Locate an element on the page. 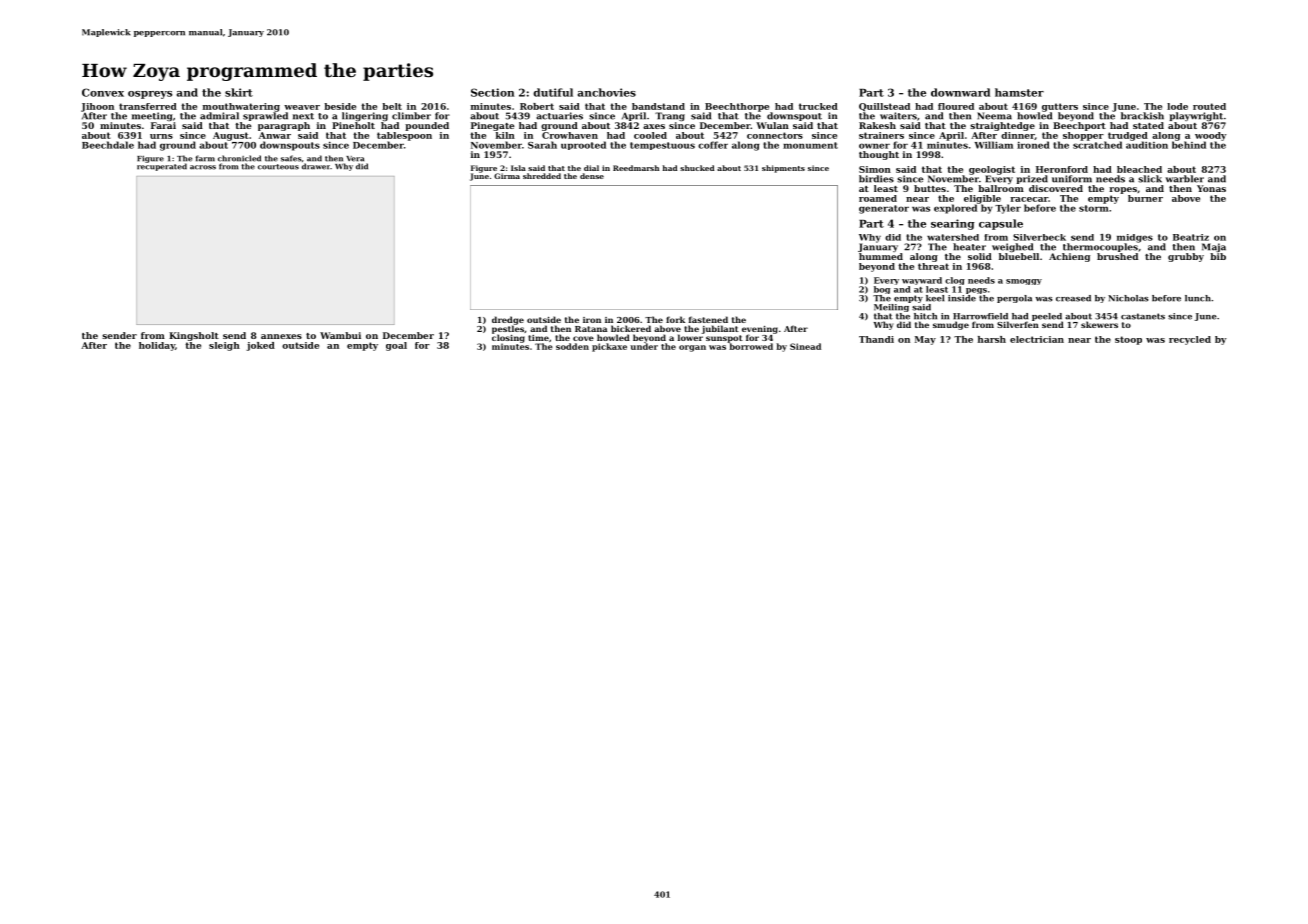 This image has width=1308, height=924. axes is located at coordinates (654, 126).
